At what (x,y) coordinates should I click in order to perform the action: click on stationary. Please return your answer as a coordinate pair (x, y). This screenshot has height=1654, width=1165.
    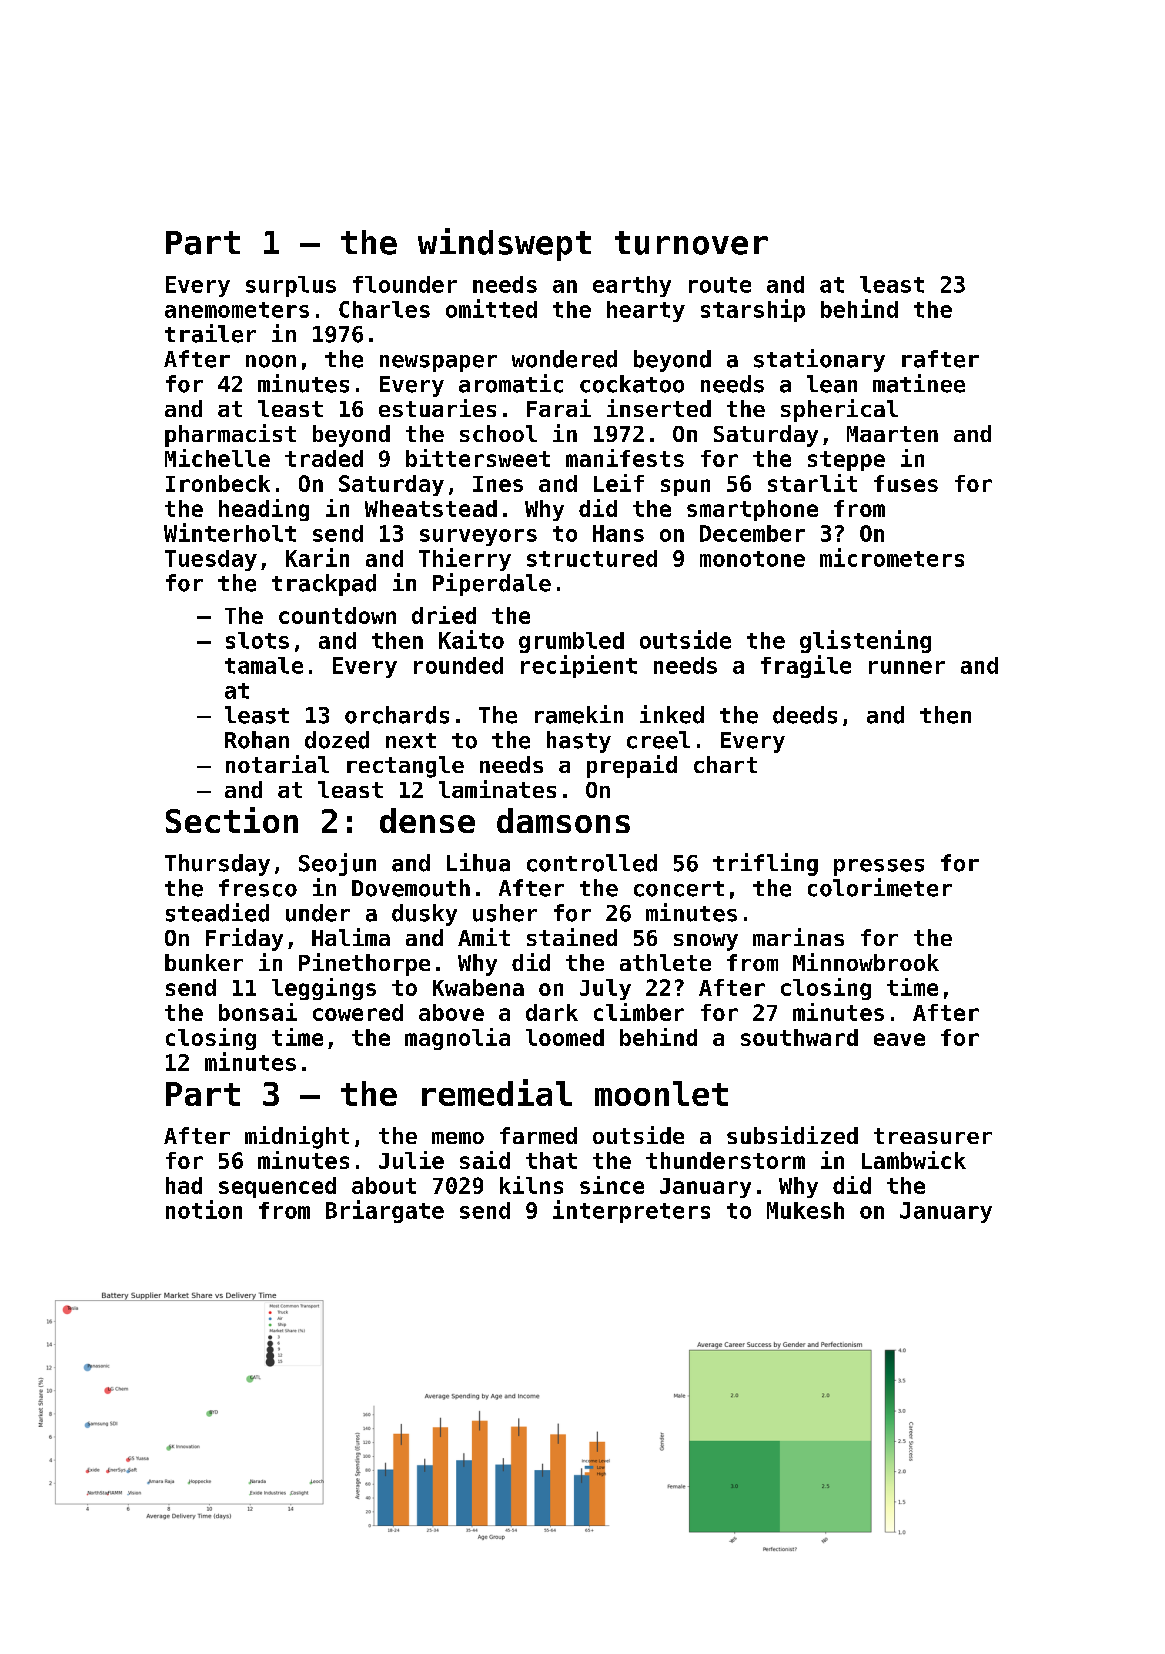
    Looking at the image, I should click on (819, 360).
